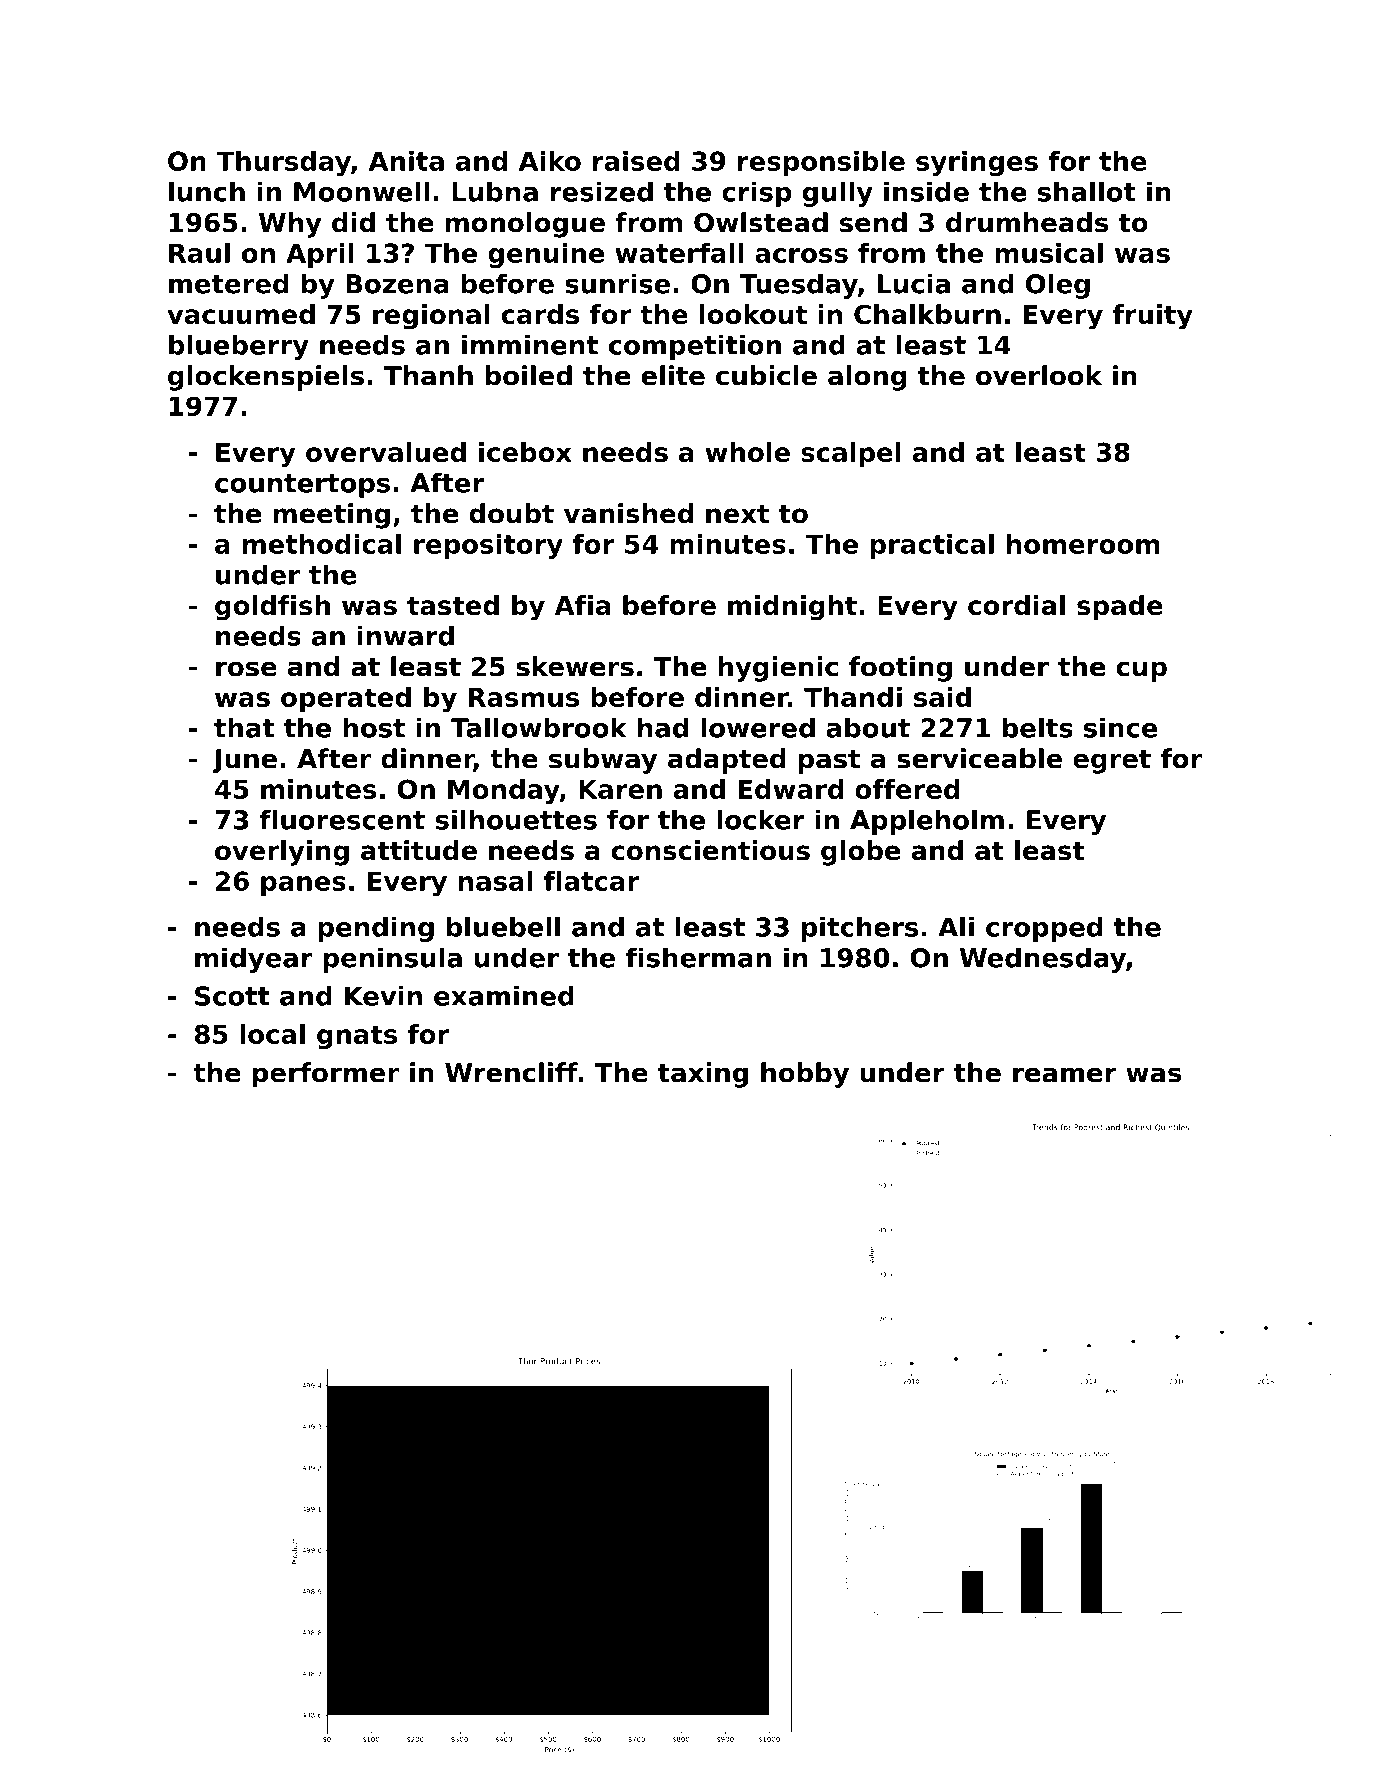 The image size is (1382, 1788). I want to click on adapted, so click(727, 761).
